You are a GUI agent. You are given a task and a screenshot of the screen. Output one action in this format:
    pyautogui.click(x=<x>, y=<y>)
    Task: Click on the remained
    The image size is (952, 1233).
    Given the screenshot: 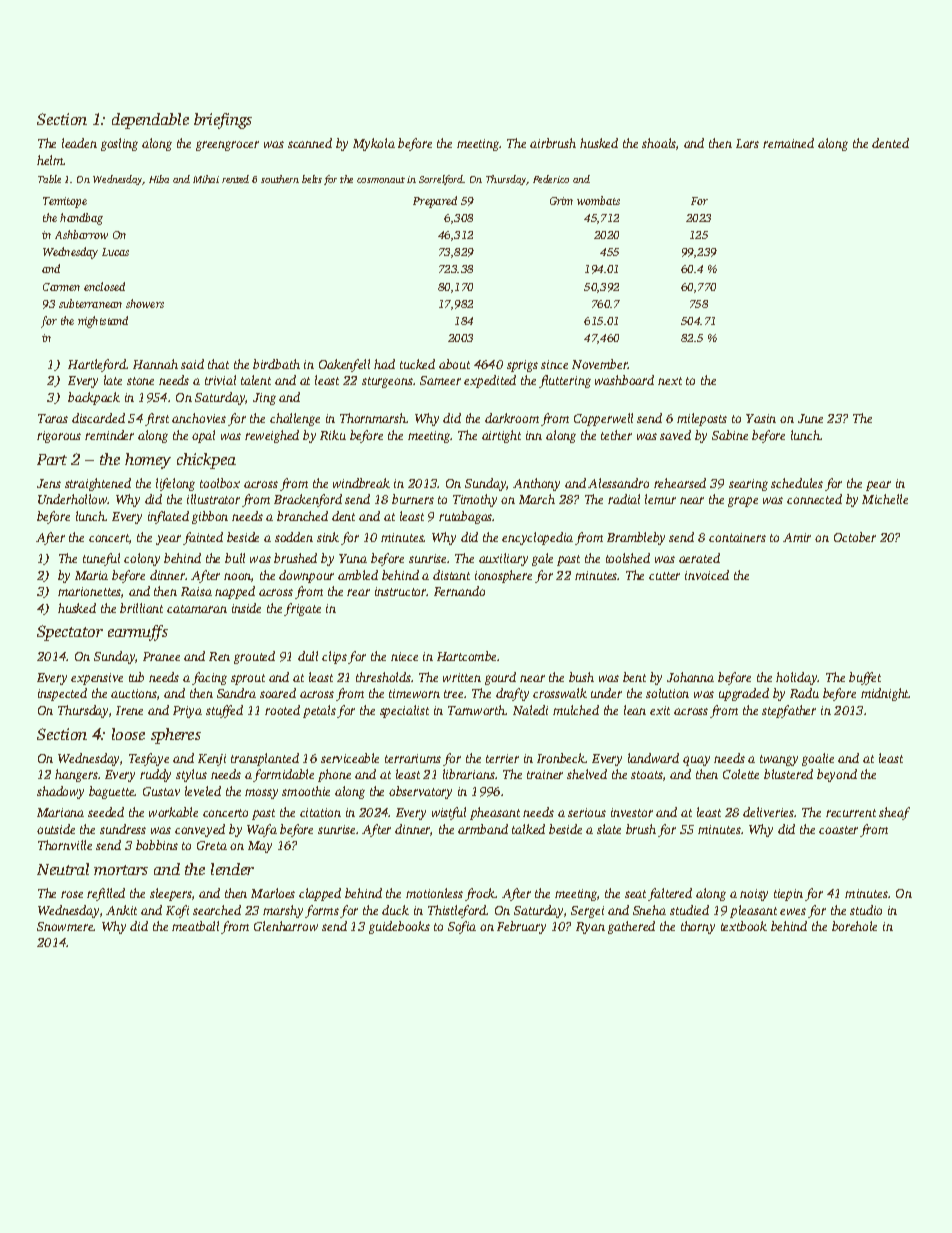 What is the action you would take?
    pyautogui.click(x=788, y=143)
